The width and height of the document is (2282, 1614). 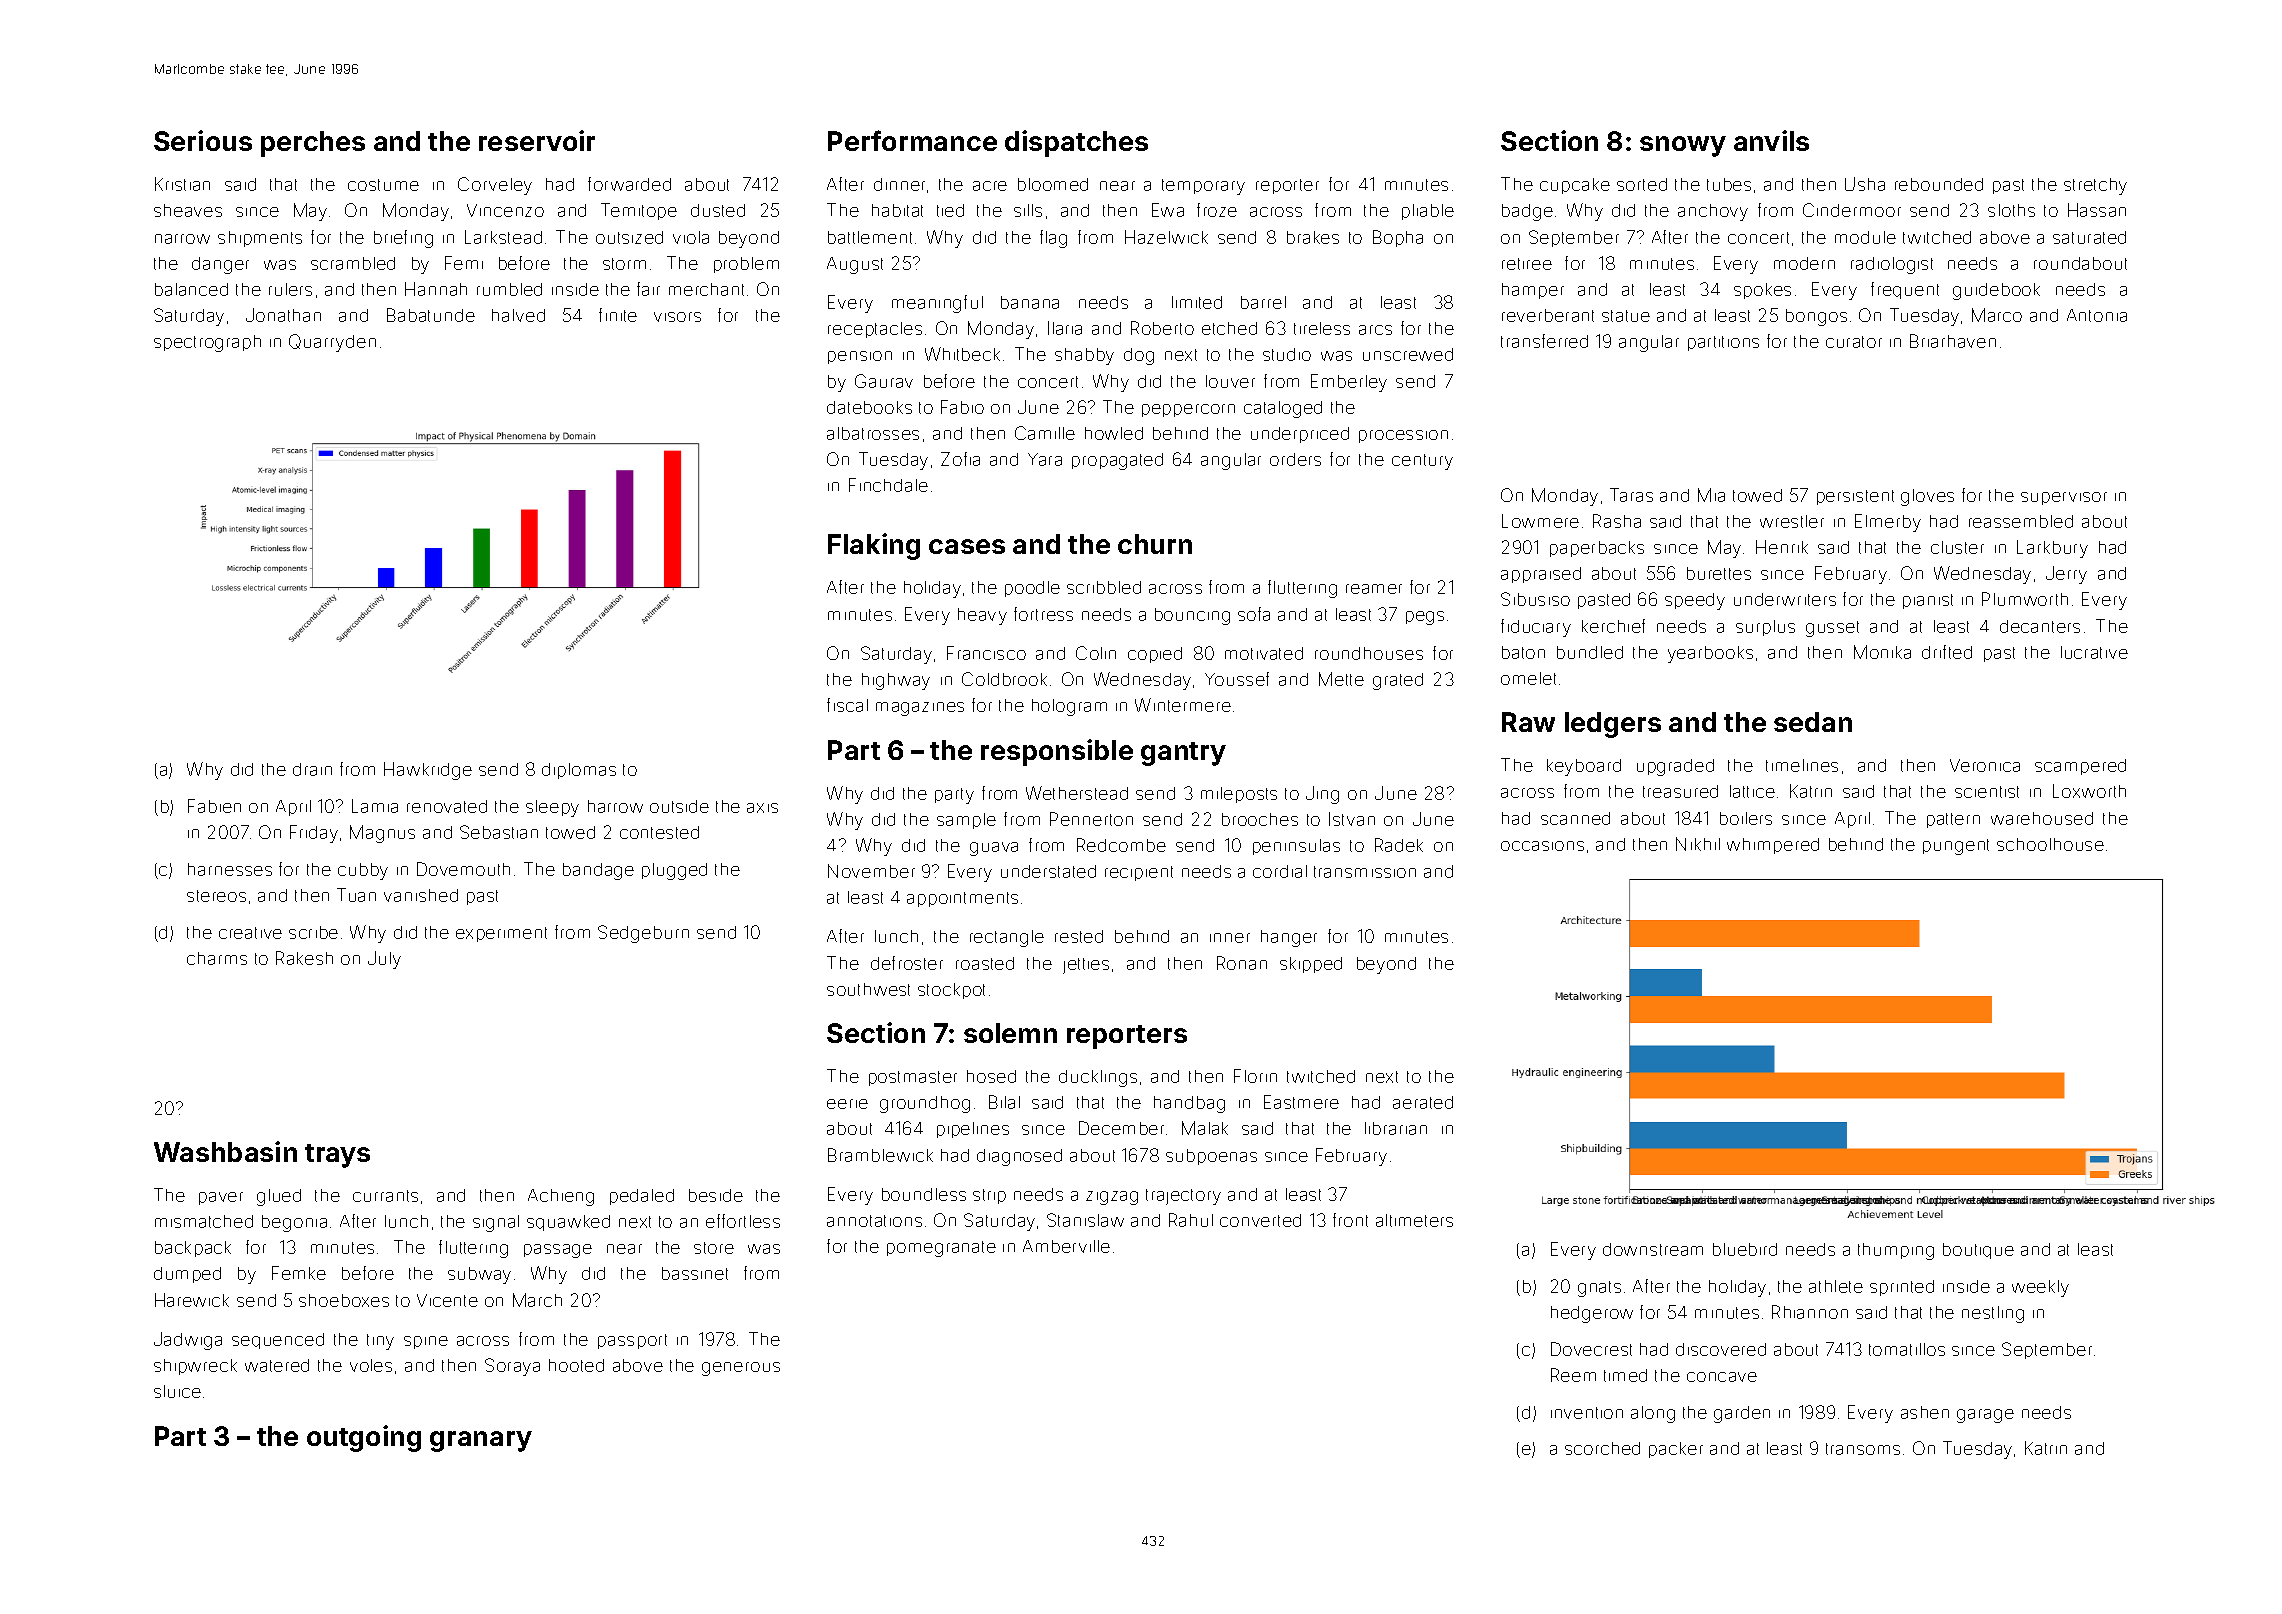 I want to click on Colin, so click(x=1096, y=653).
